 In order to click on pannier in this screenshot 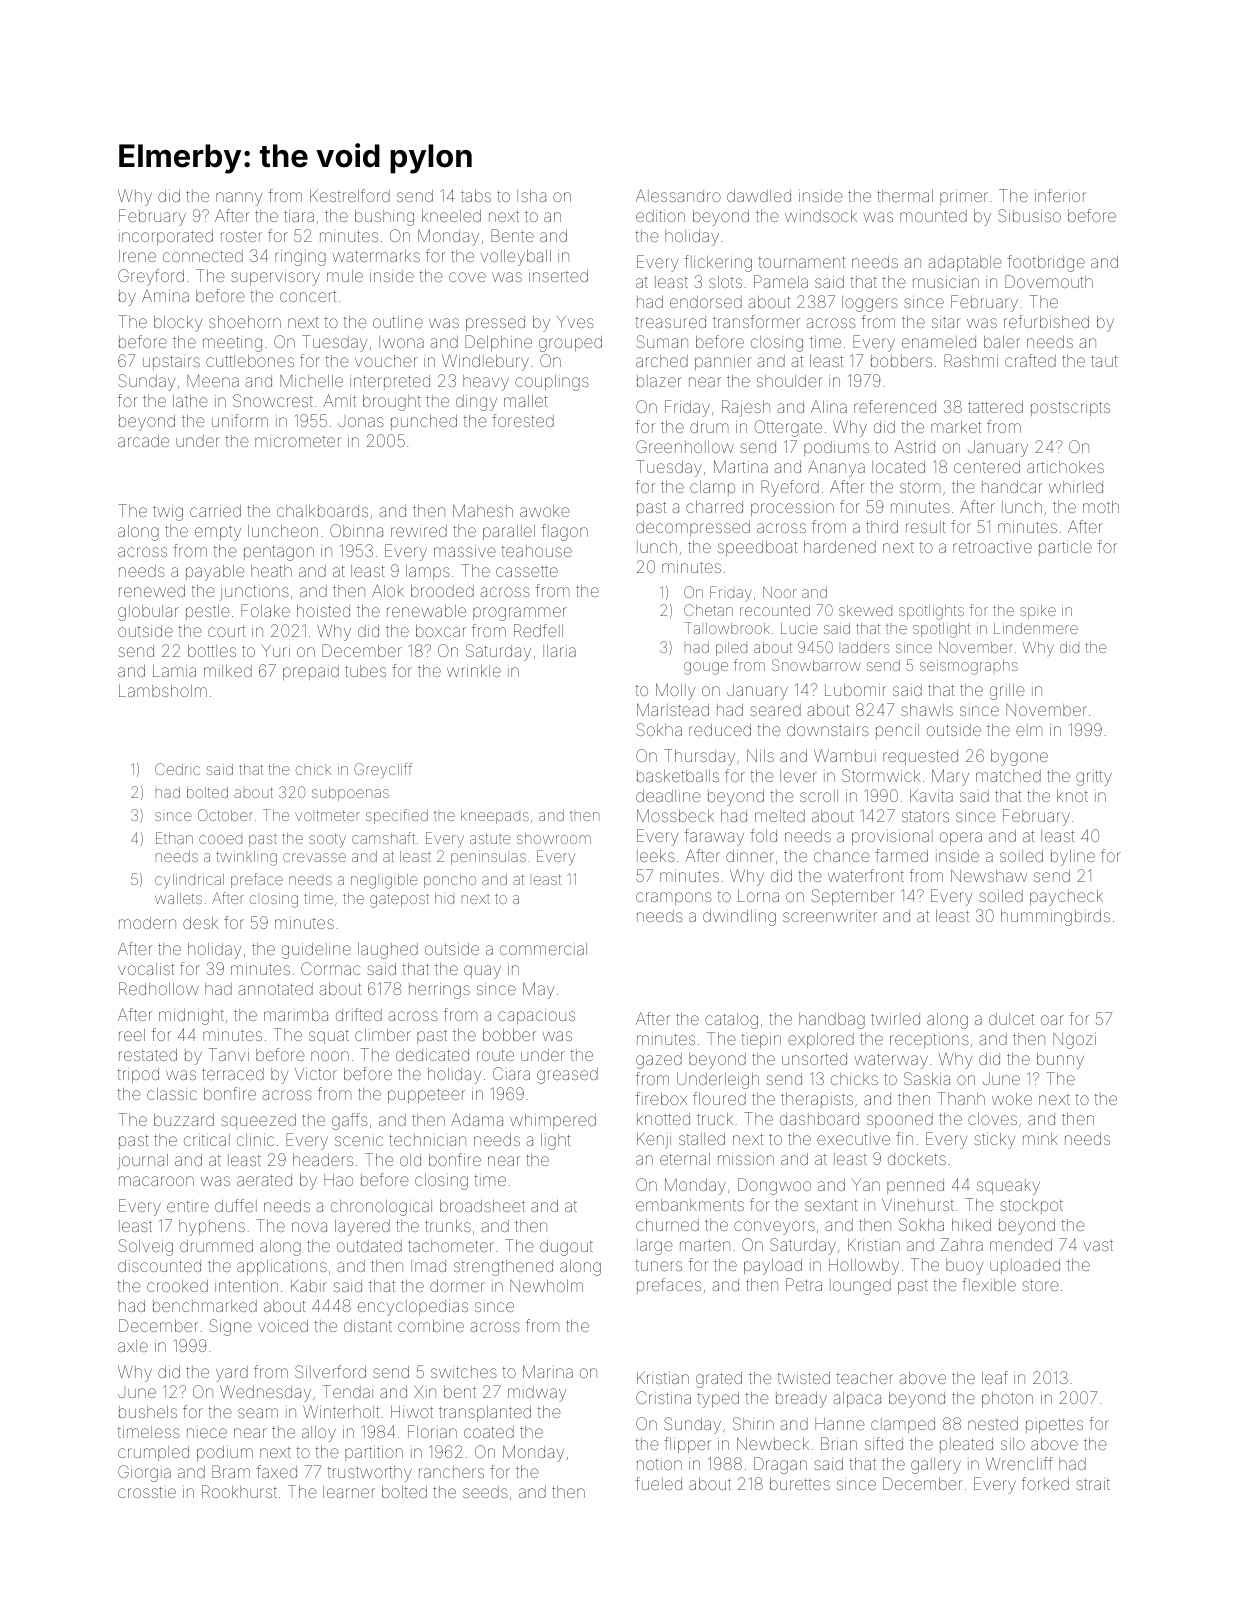, I will do `click(723, 362)`.
